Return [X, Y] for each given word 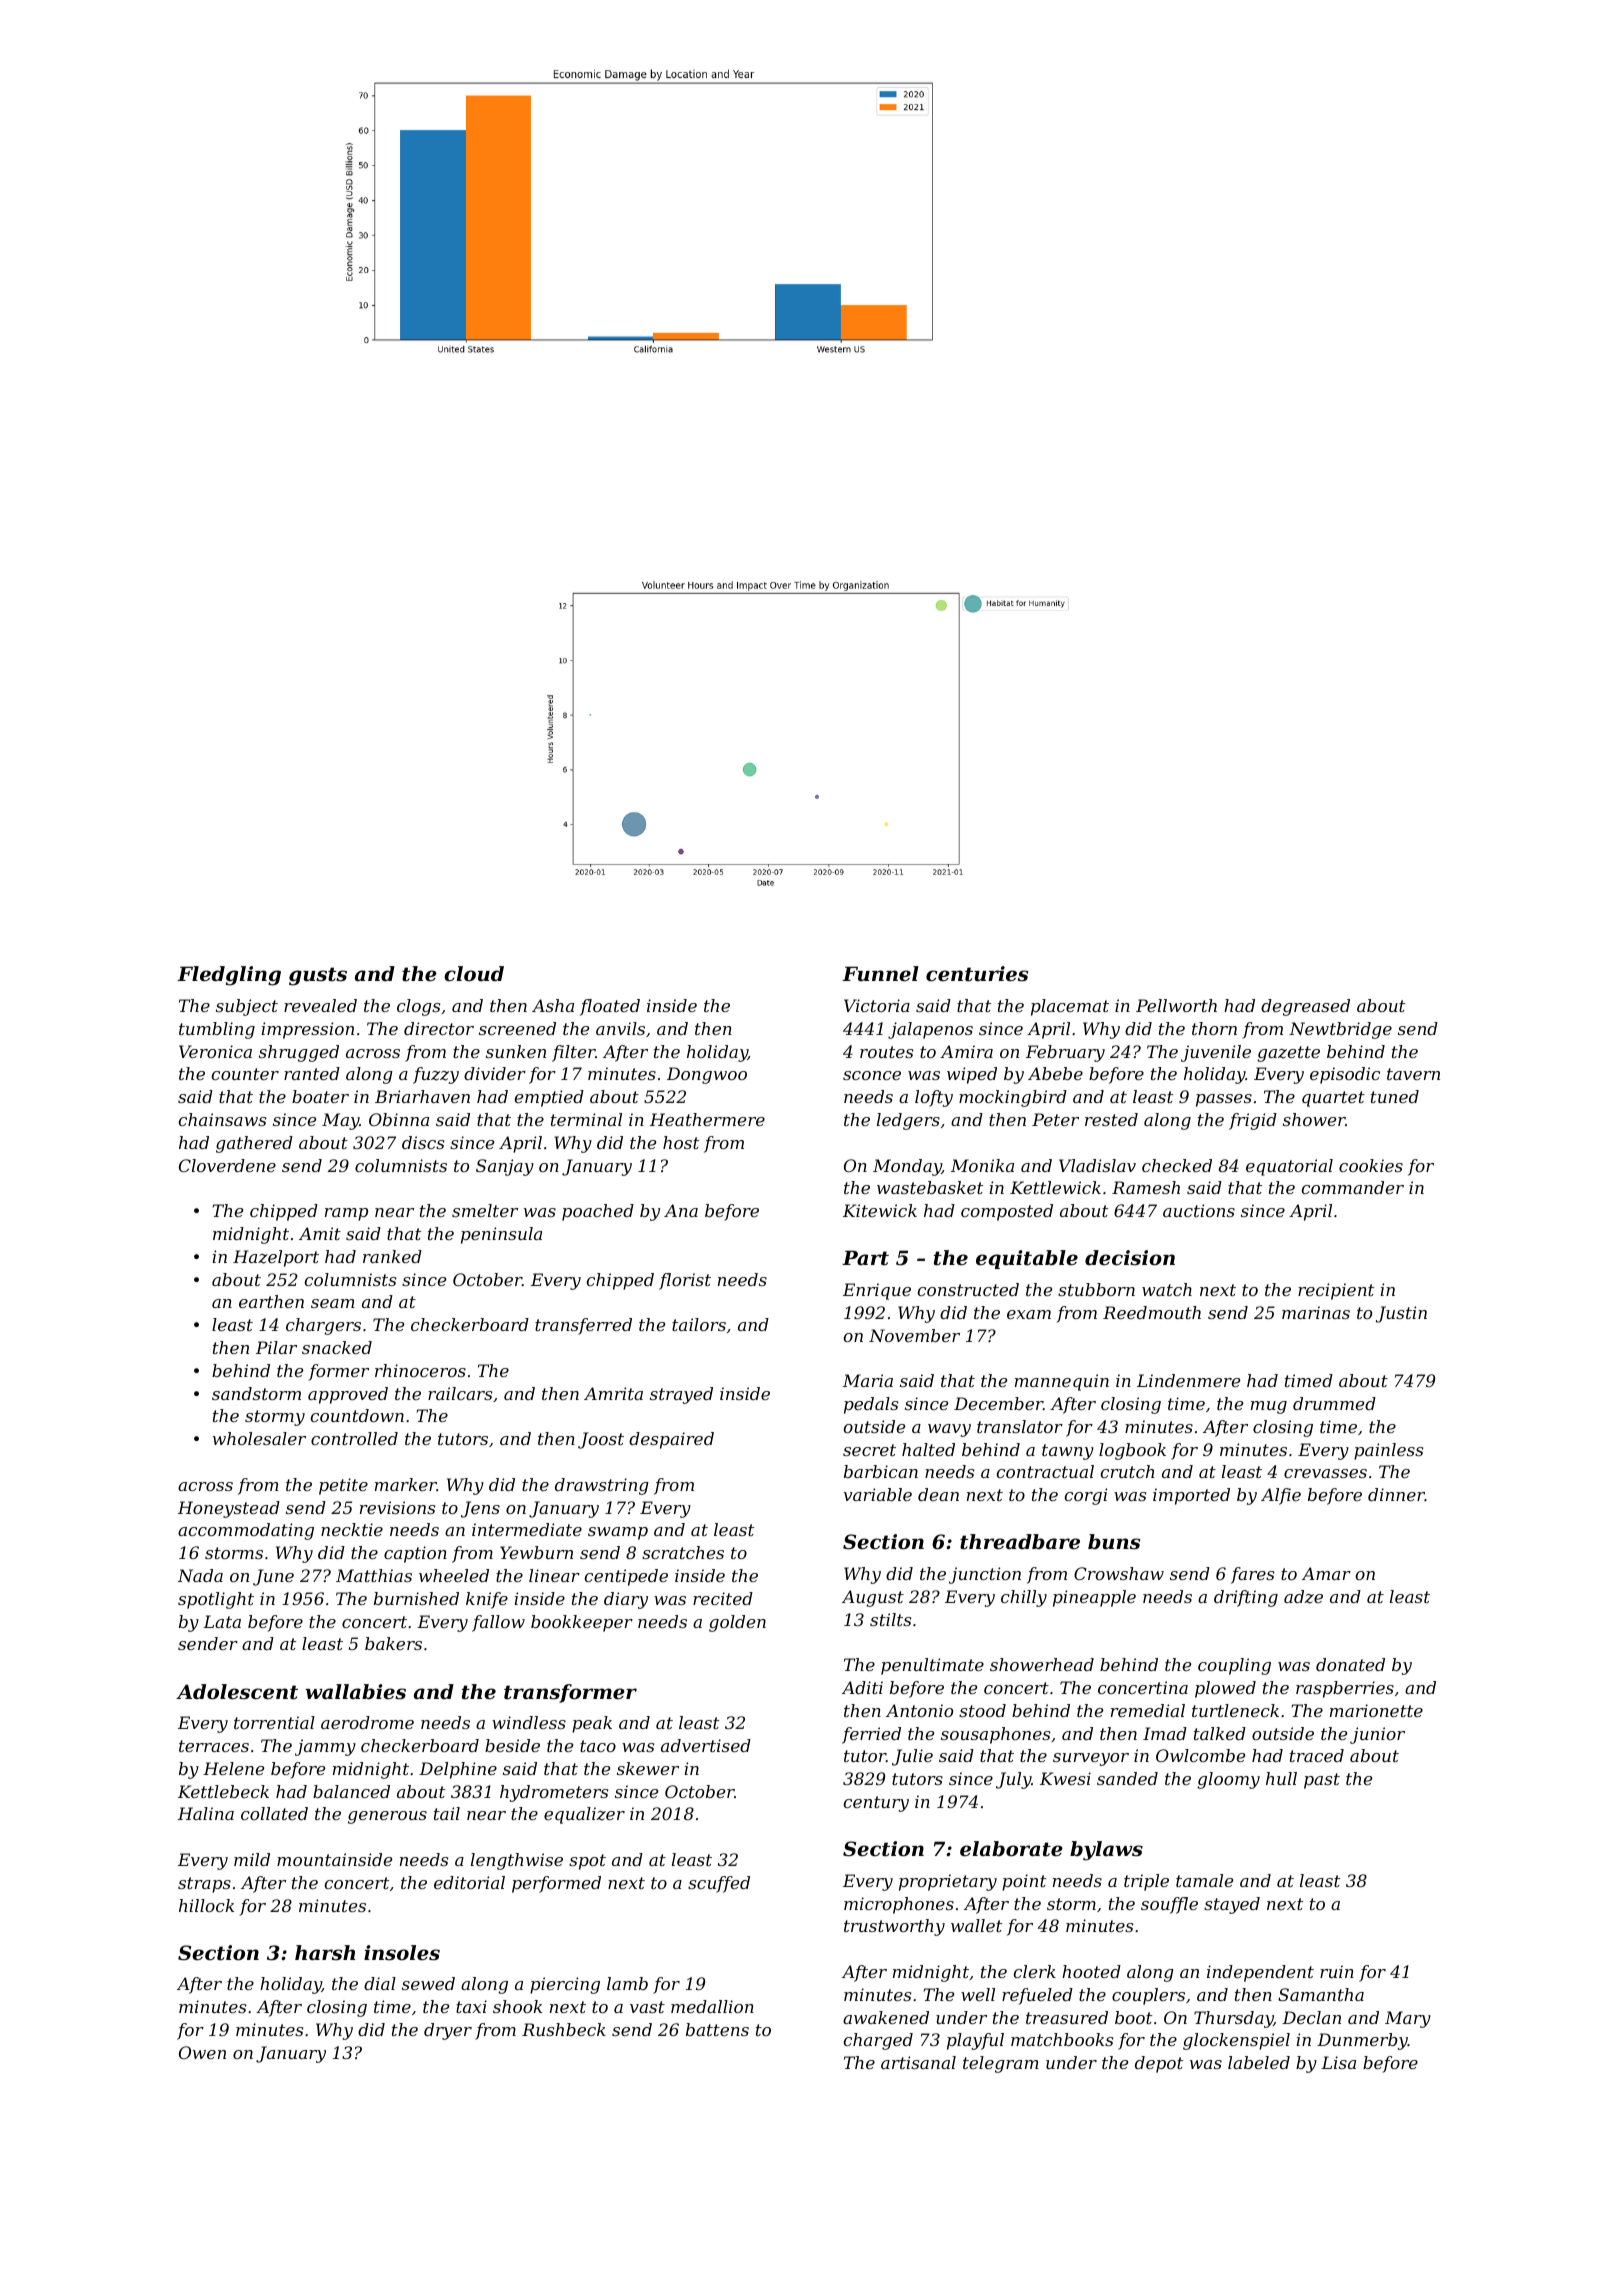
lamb [627, 1983]
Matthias [374, 1575]
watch [1167, 1289]
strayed [681, 1395]
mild [252, 1859]
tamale [1204, 1880]
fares [1252, 1575]
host [681, 1142]
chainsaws [222, 1119]
